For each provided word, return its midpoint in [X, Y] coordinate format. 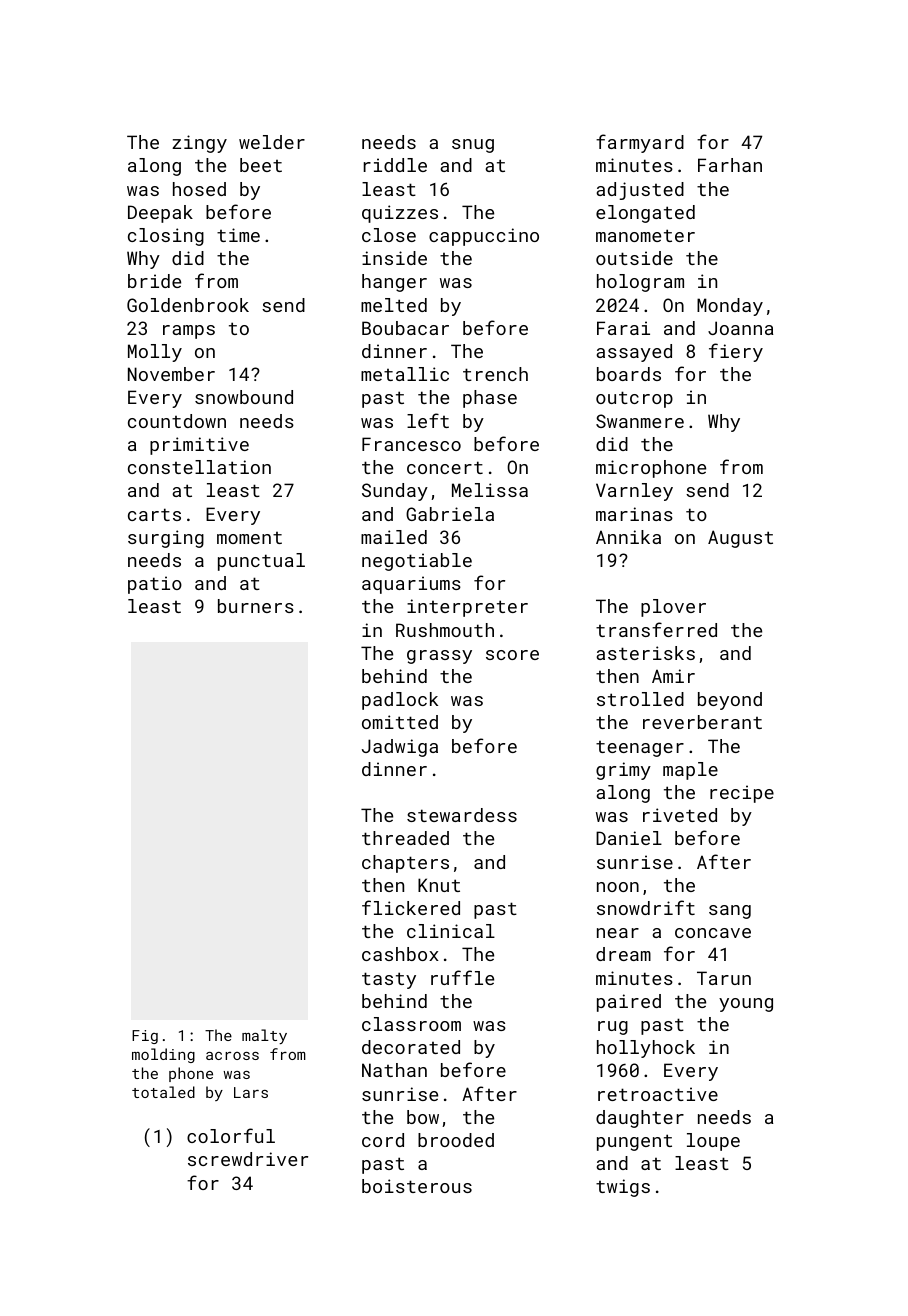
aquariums [411, 585]
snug [473, 146]
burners [256, 606]
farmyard [640, 143]
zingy [199, 144]
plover [673, 608]
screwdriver [248, 1159]
